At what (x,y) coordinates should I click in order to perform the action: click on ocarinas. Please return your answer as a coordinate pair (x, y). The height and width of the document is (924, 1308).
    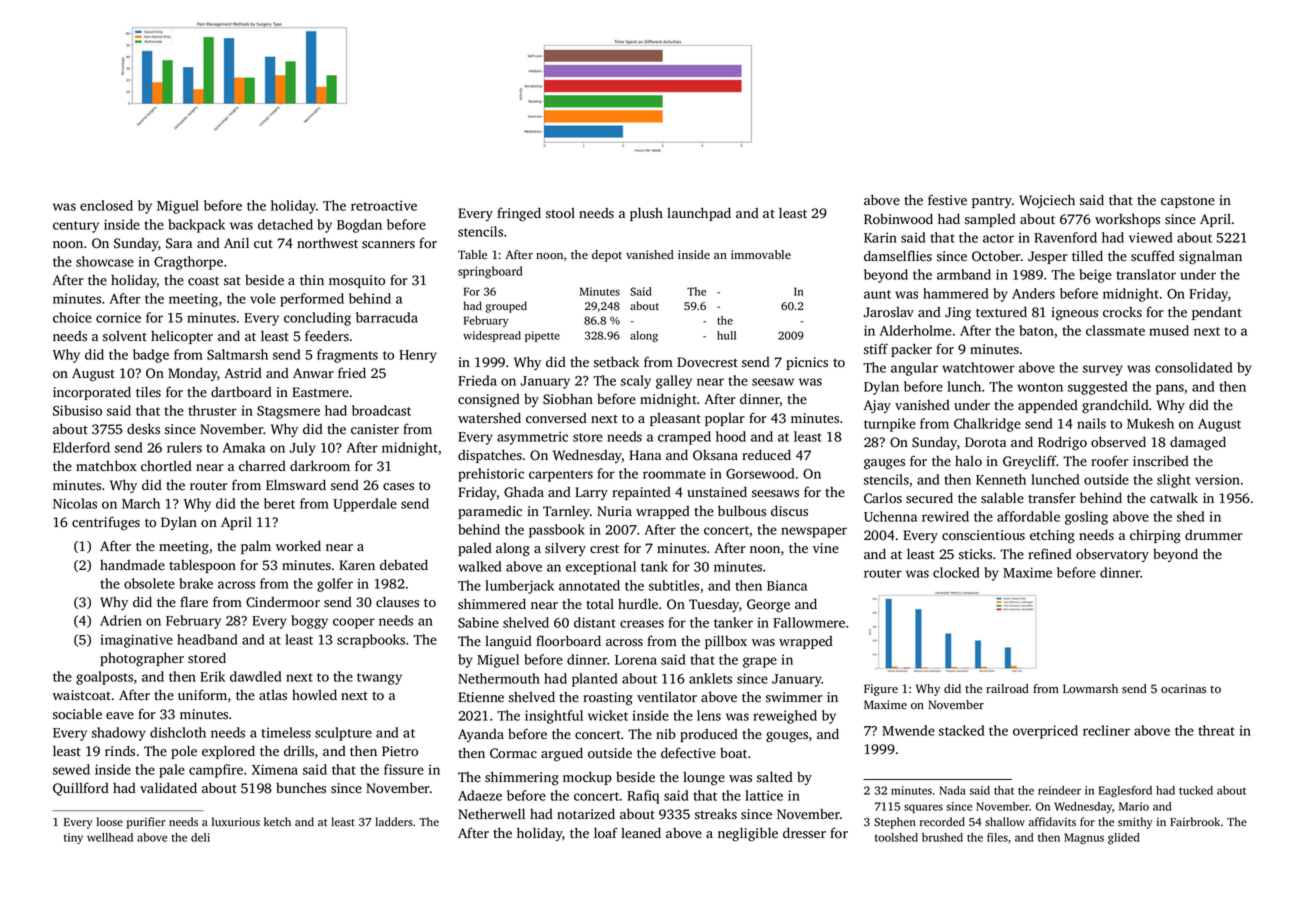
    Looking at the image, I should click on (1183, 689).
